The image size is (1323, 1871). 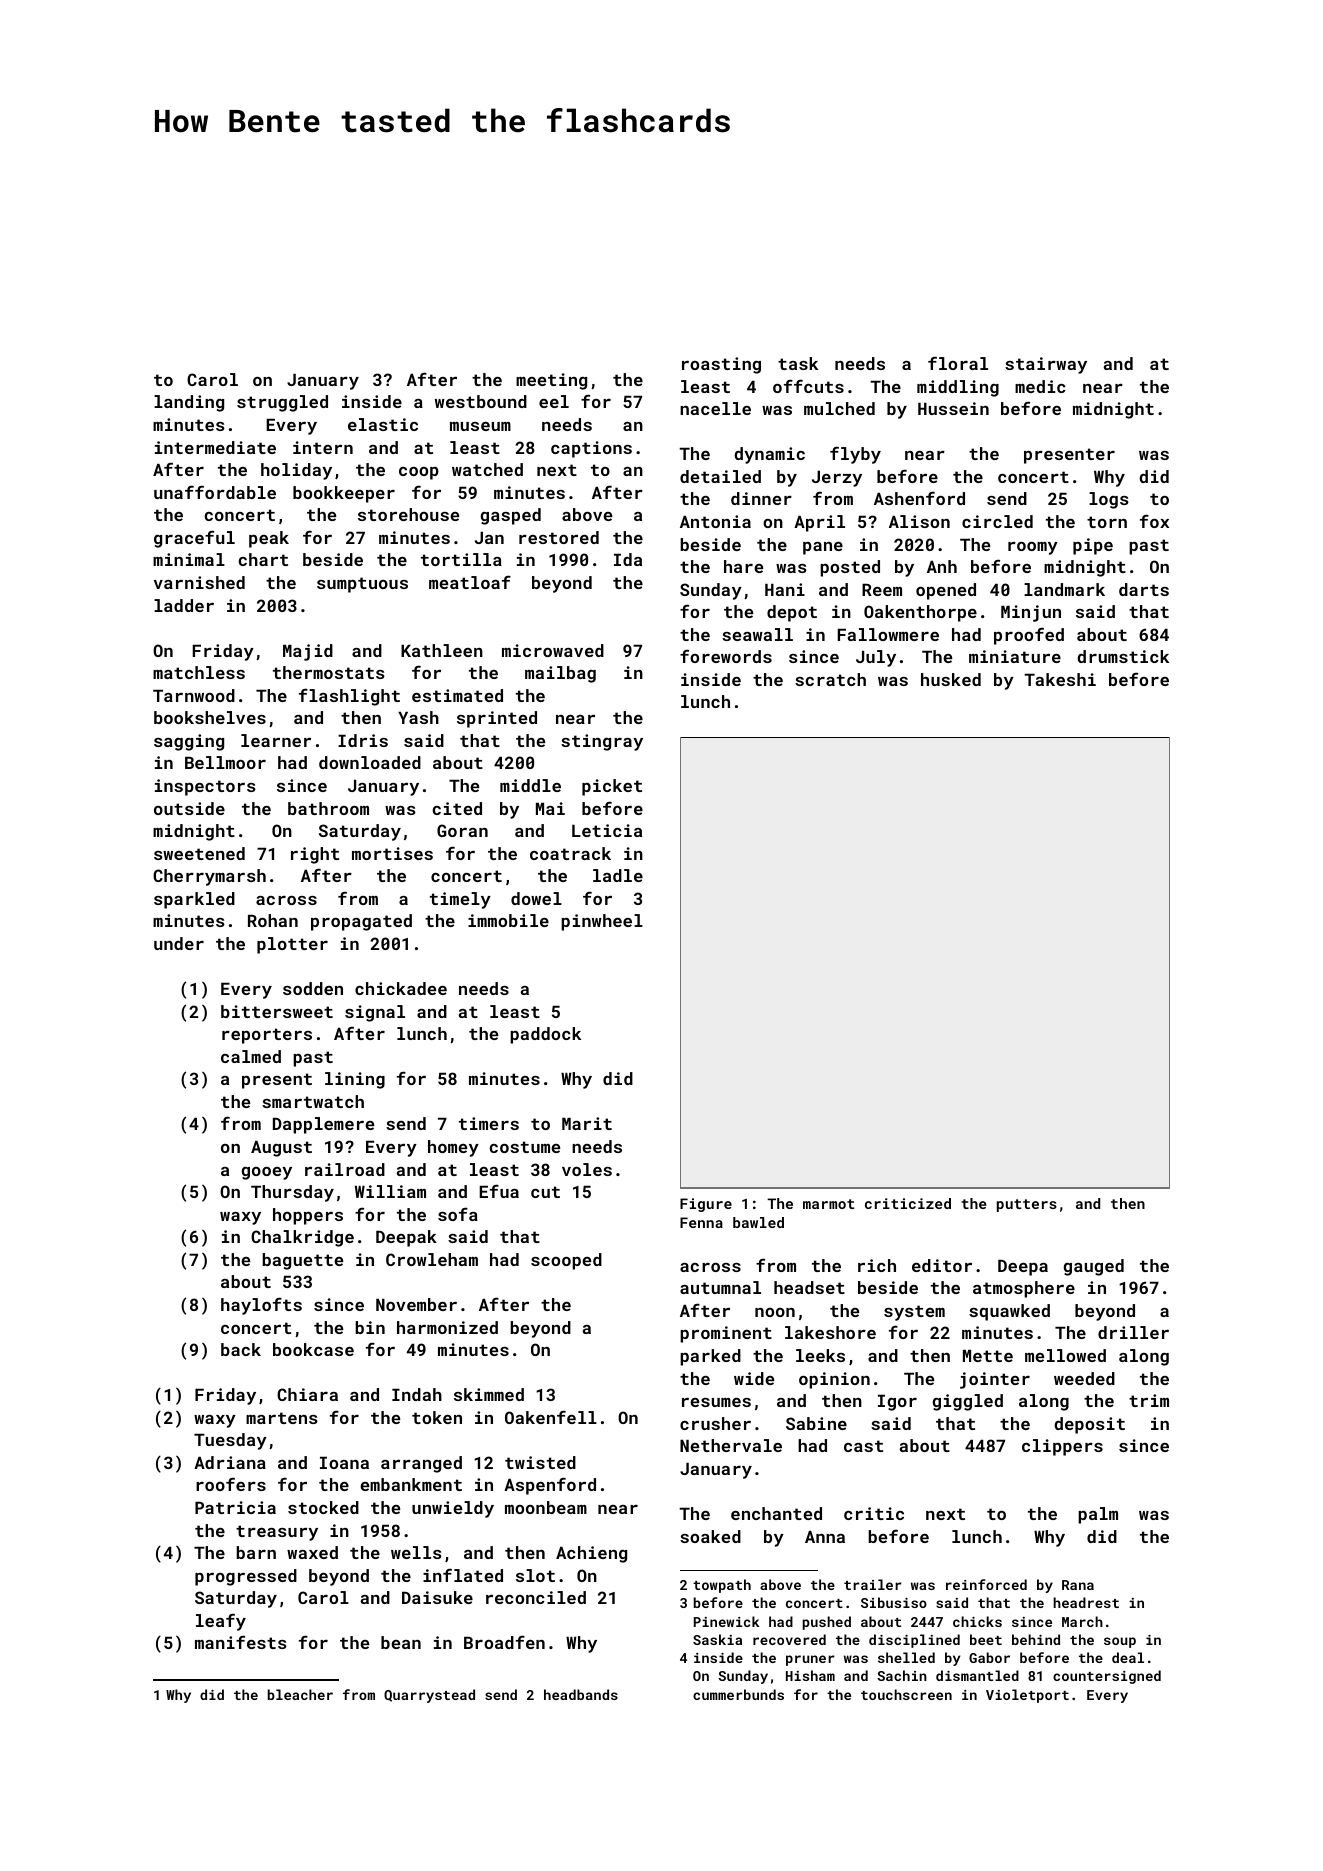 I want to click on struggled, so click(x=282, y=403).
